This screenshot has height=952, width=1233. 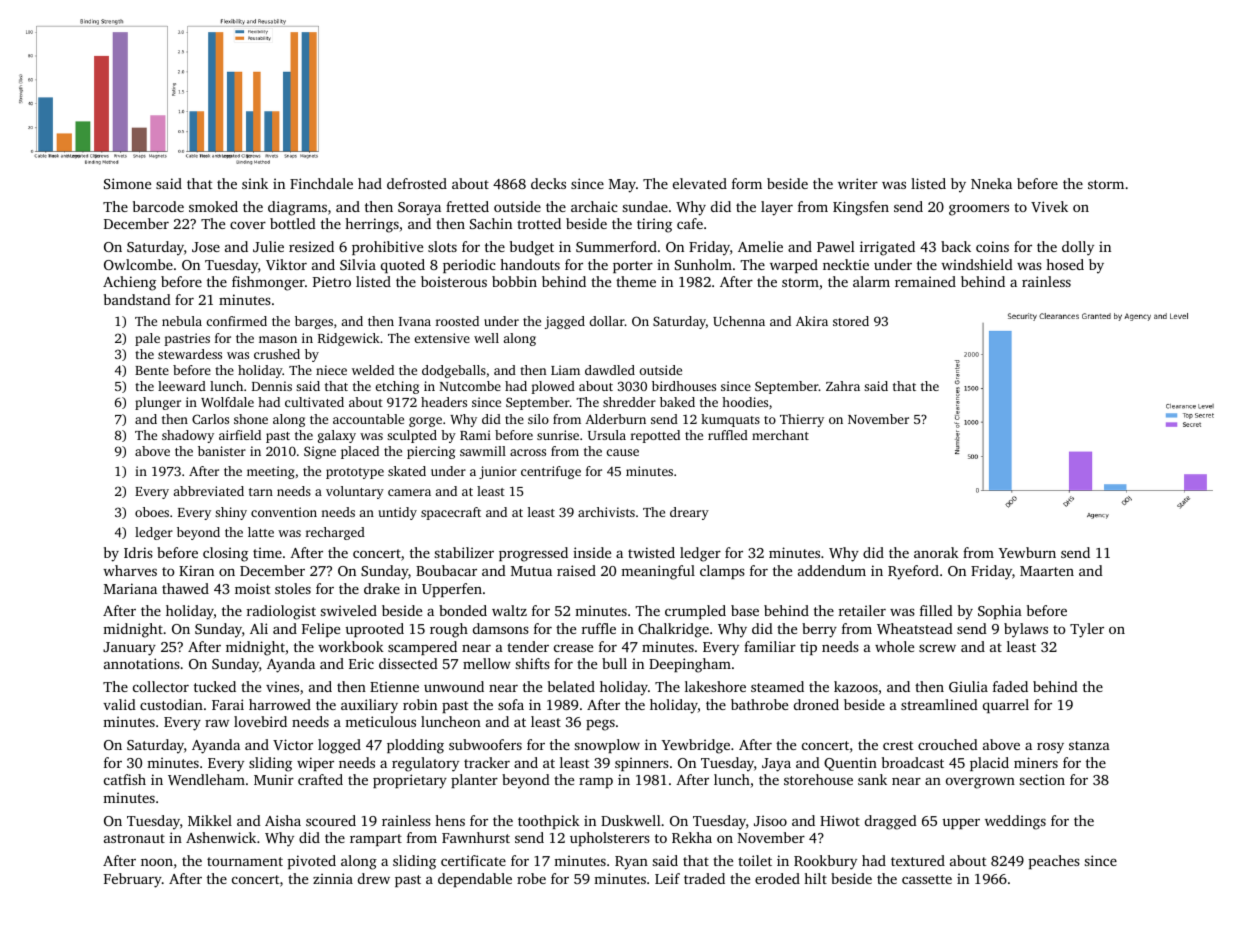 What do you see at coordinates (127, 183) in the screenshot?
I see `Simone` at bounding box center [127, 183].
